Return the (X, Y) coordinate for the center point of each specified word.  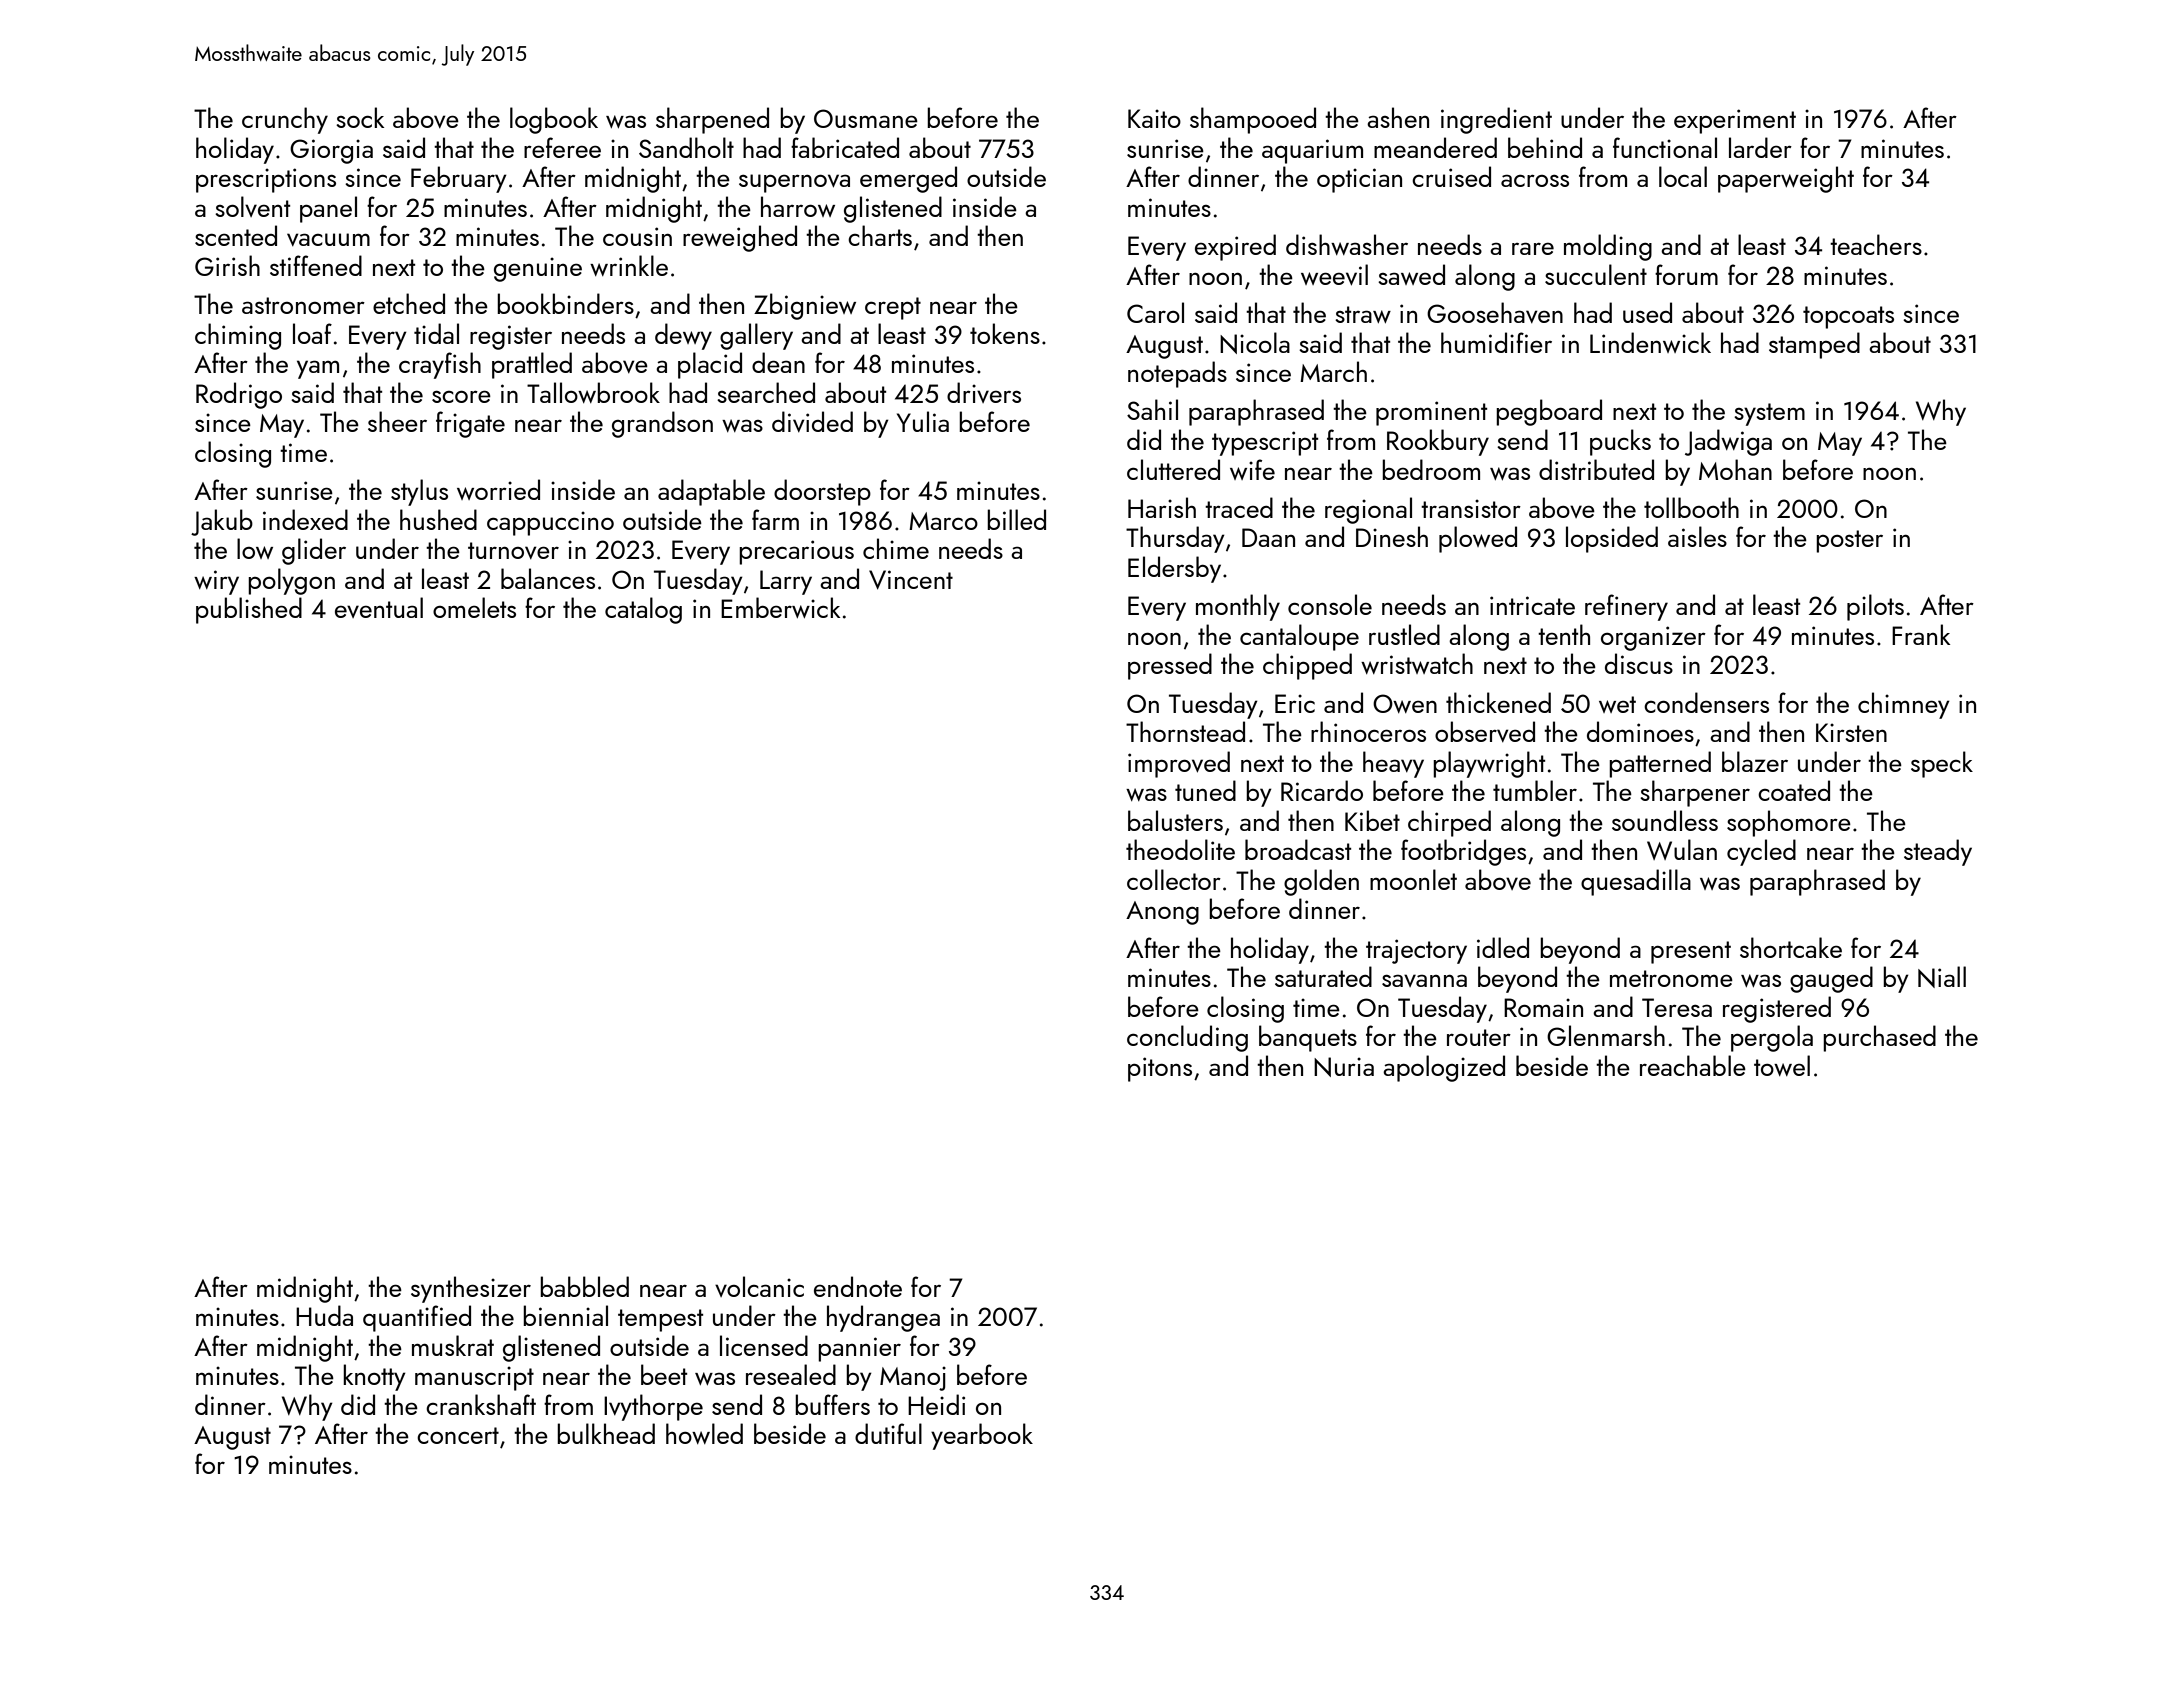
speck (1942, 764)
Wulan (1682, 849)
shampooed (1253, 120)
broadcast (1298, 849)
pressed (1170, 666)
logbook (554, 120)
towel (1782, 1065)
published (249, 610)
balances (548, 578)
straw (1363, 314)
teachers (1876, 244)
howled (704, 1433)
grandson (662, 424)
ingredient (1496, 120)
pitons (1160, 1069)
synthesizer (471, 1289)
